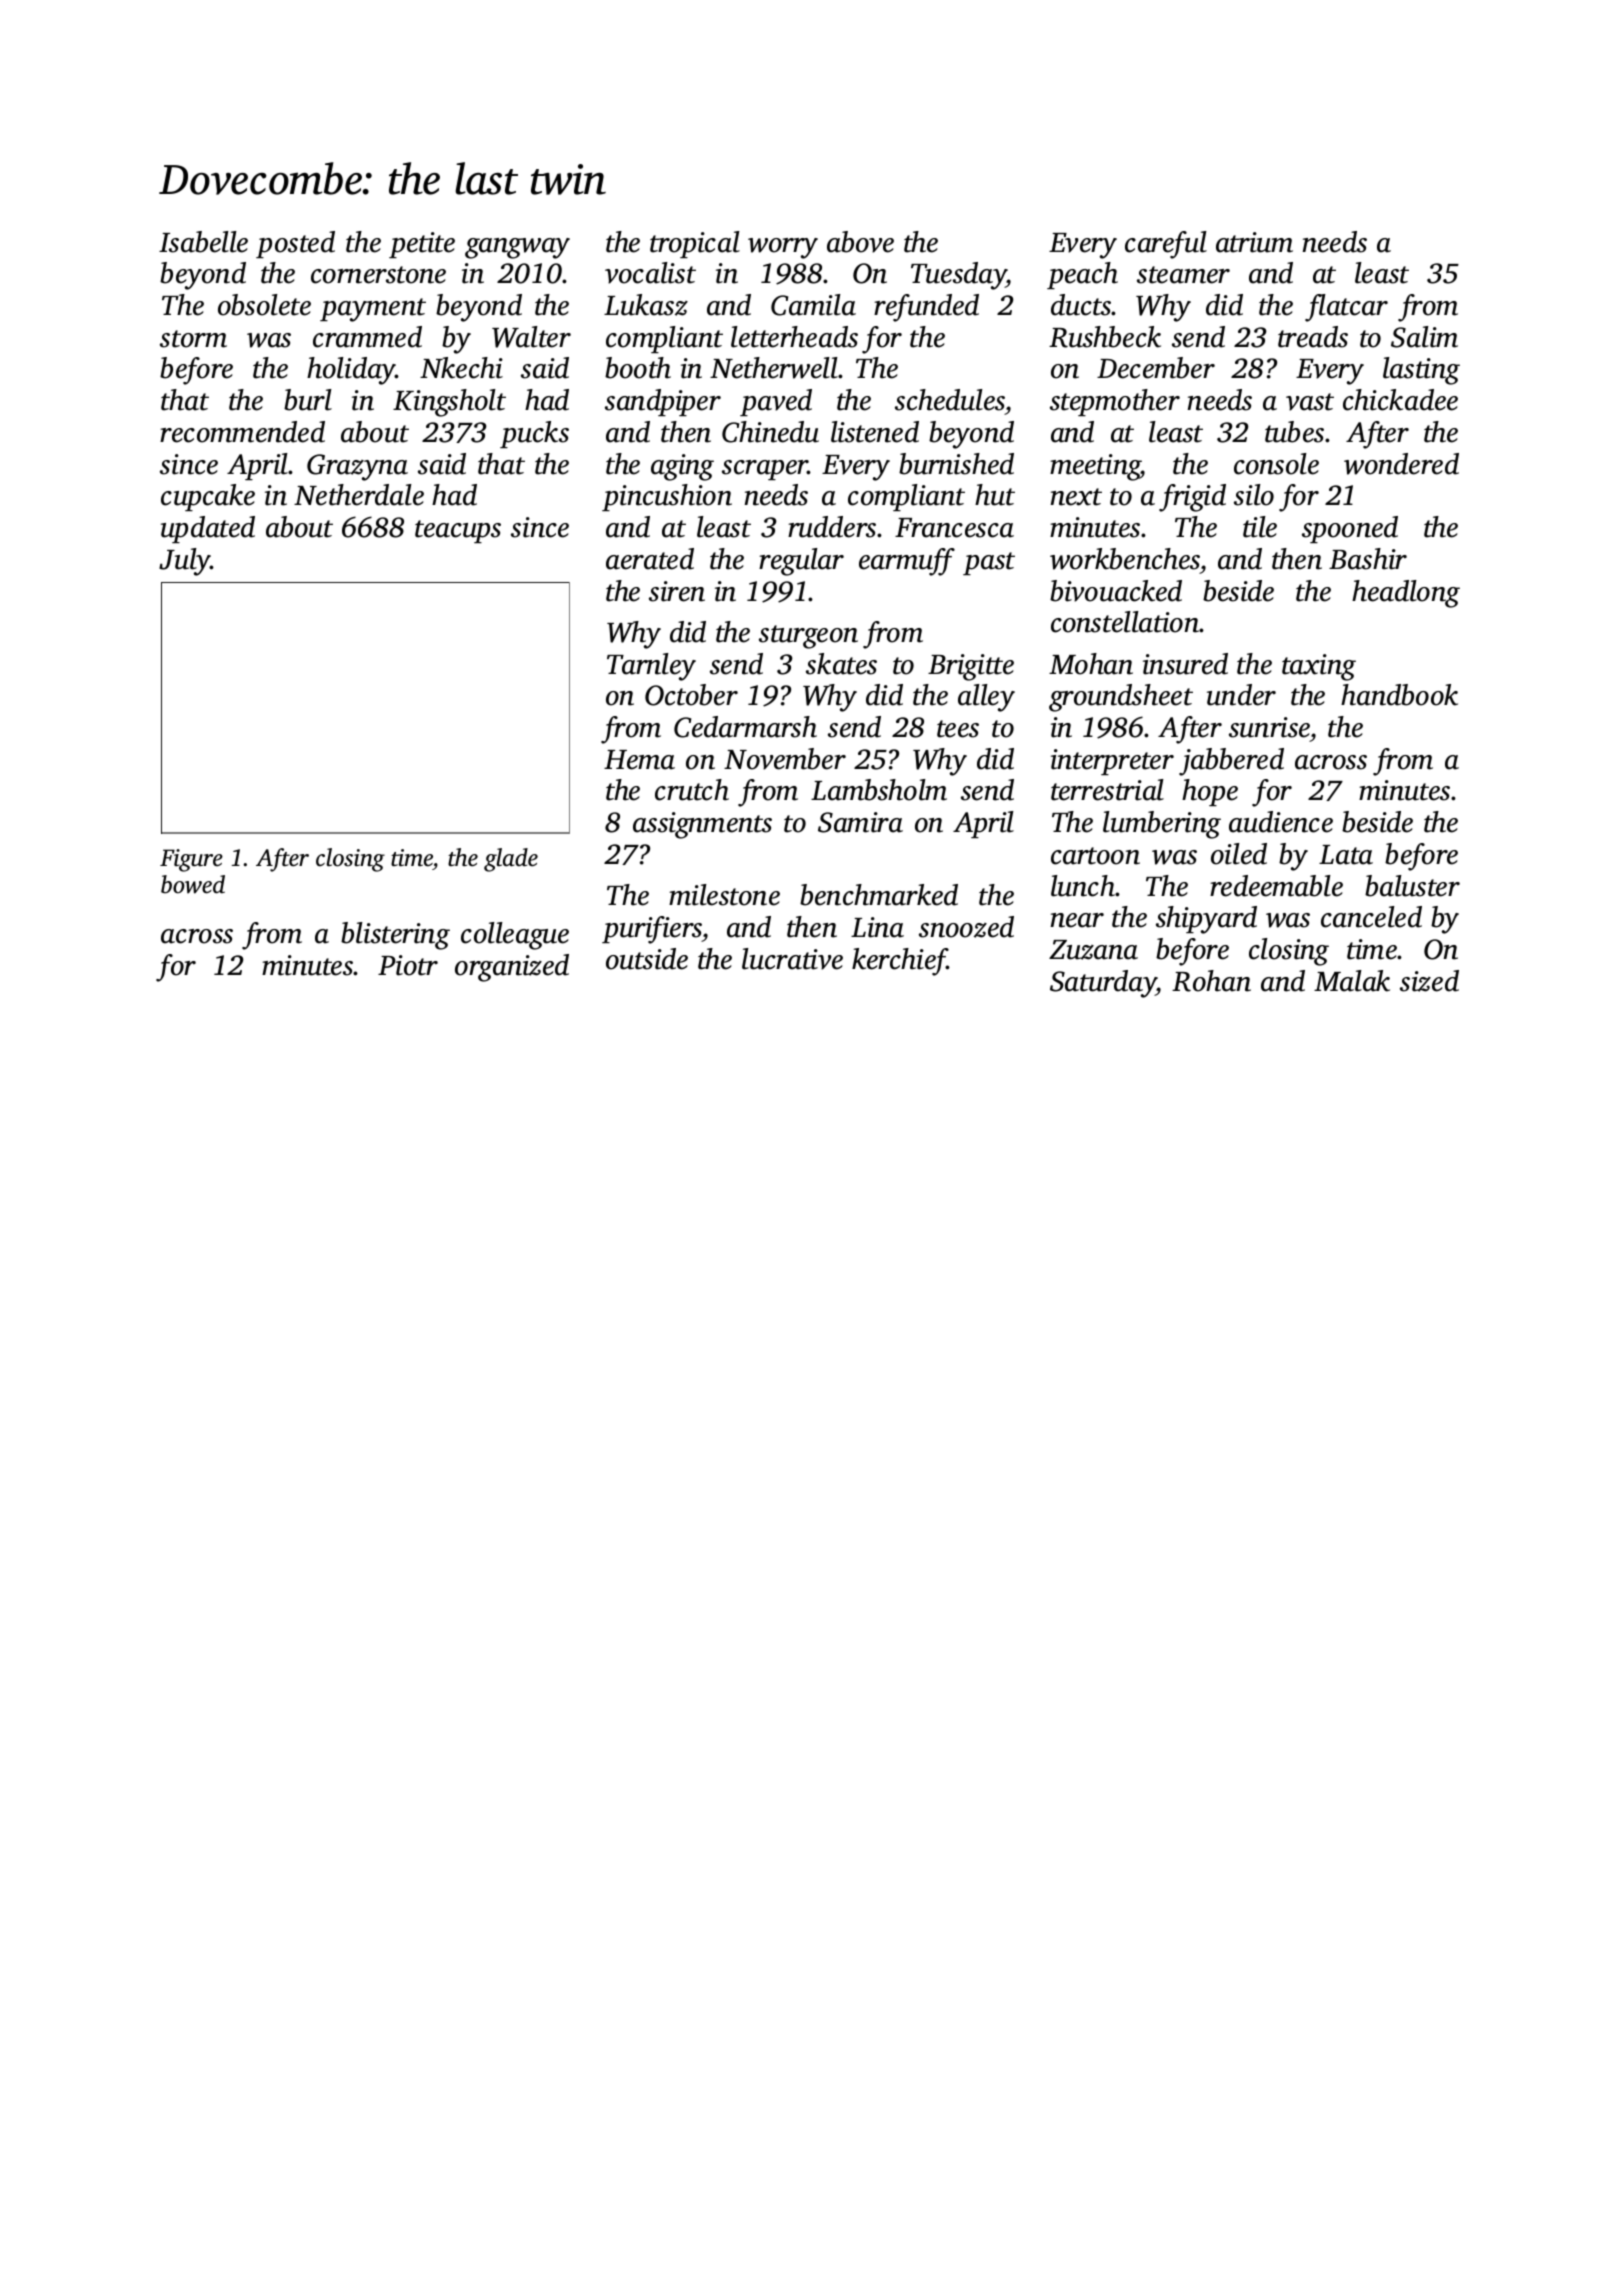 This page has width=1620, height=2292. I want to click on tubes, so click(1294, 432).
